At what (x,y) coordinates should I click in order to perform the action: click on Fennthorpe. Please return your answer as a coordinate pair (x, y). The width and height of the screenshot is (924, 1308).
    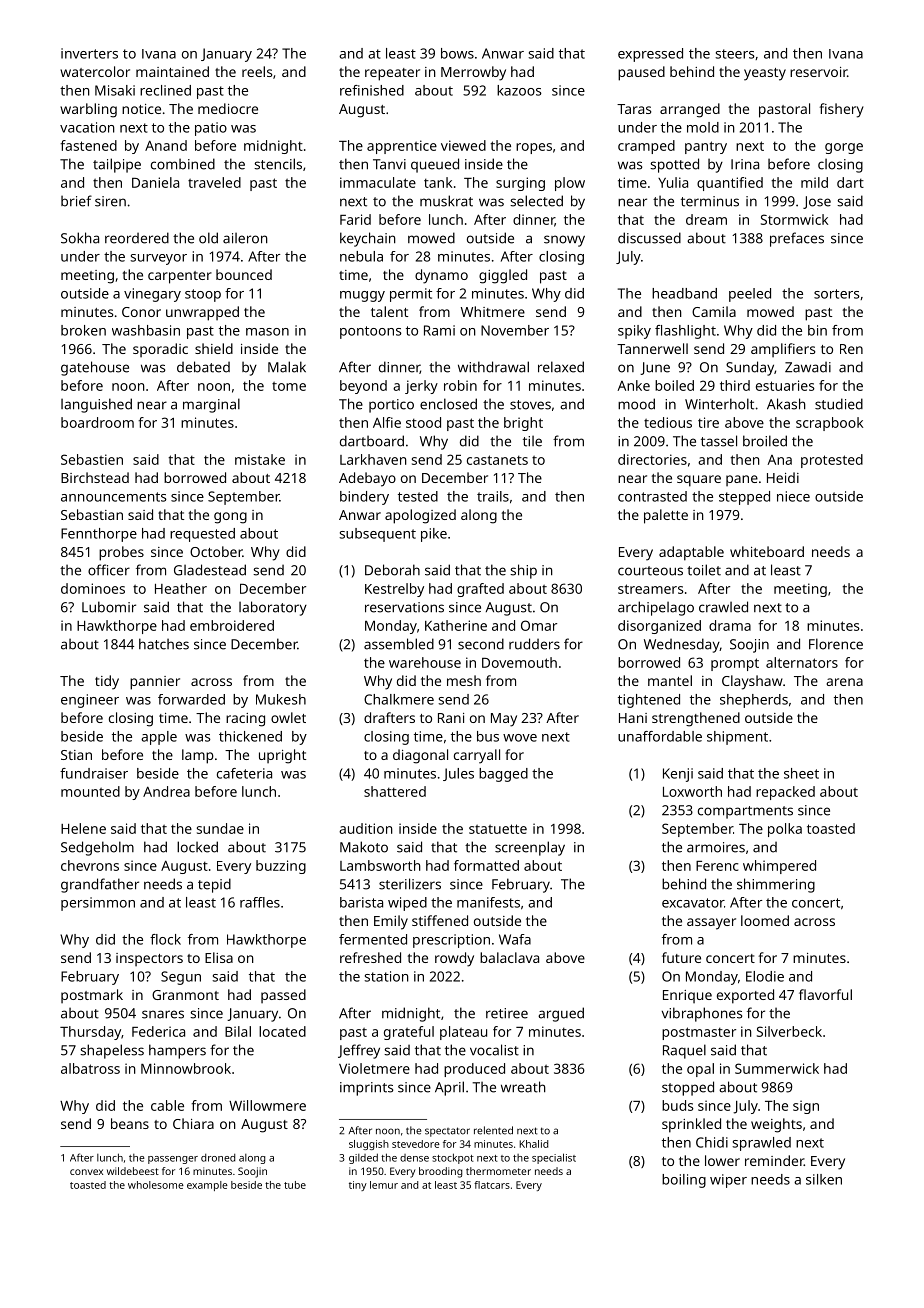
    Looking at the image, I should click on (99, 535).
